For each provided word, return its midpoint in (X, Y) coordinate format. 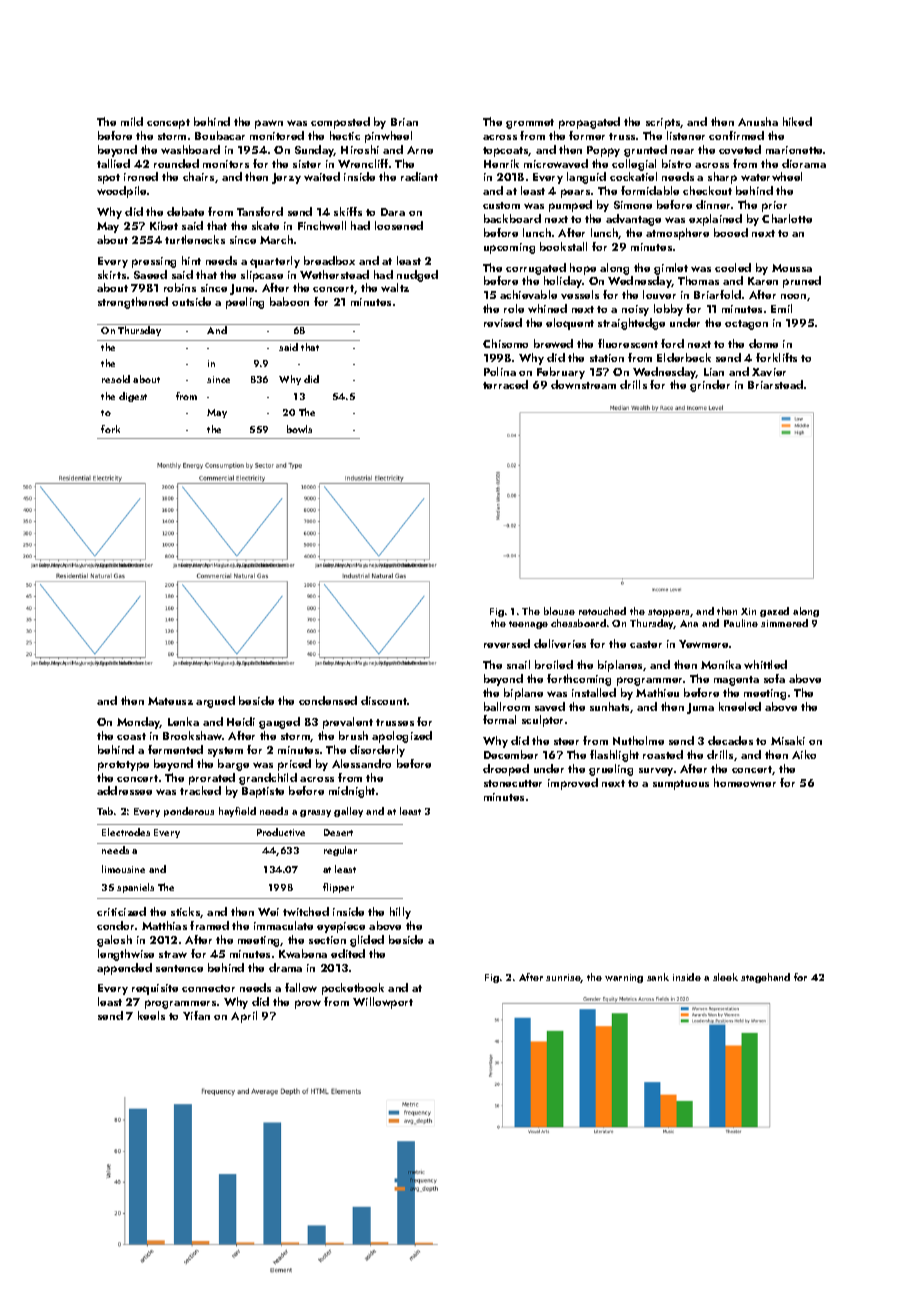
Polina (500, 371)
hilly (400, 913)
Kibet (164, 225)
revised (503, 322)
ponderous (189, 812)
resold (116, 379)
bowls (299, 429)
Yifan (196, 1015)
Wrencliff (363, 163)
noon (793, 296)
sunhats (609, 706)
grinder (710, 386)
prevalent (348, 723)
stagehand (765, 978)
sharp (722, 178)
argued (215, 702)
